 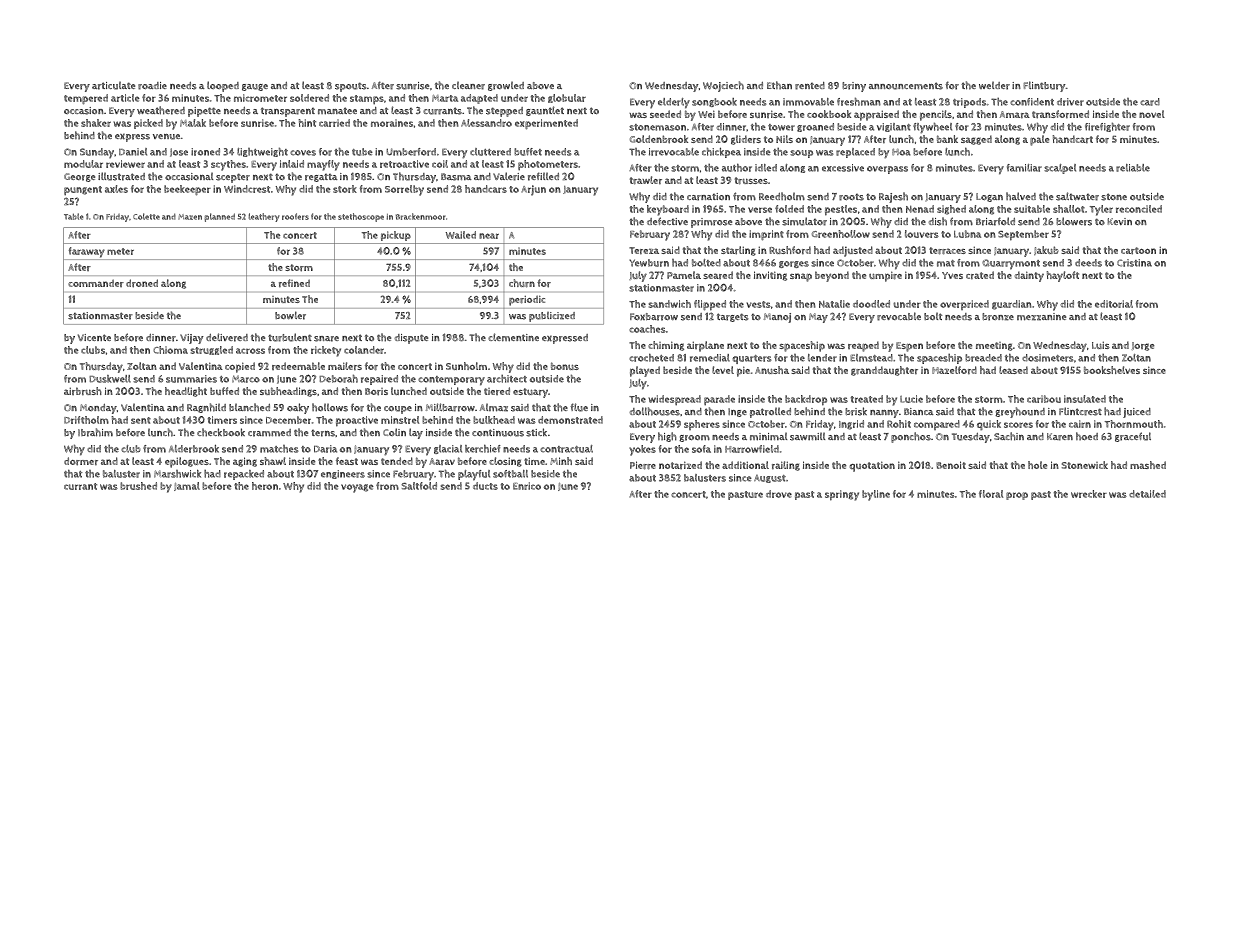 I want to click on bronze, so click(x=998, y=317).
